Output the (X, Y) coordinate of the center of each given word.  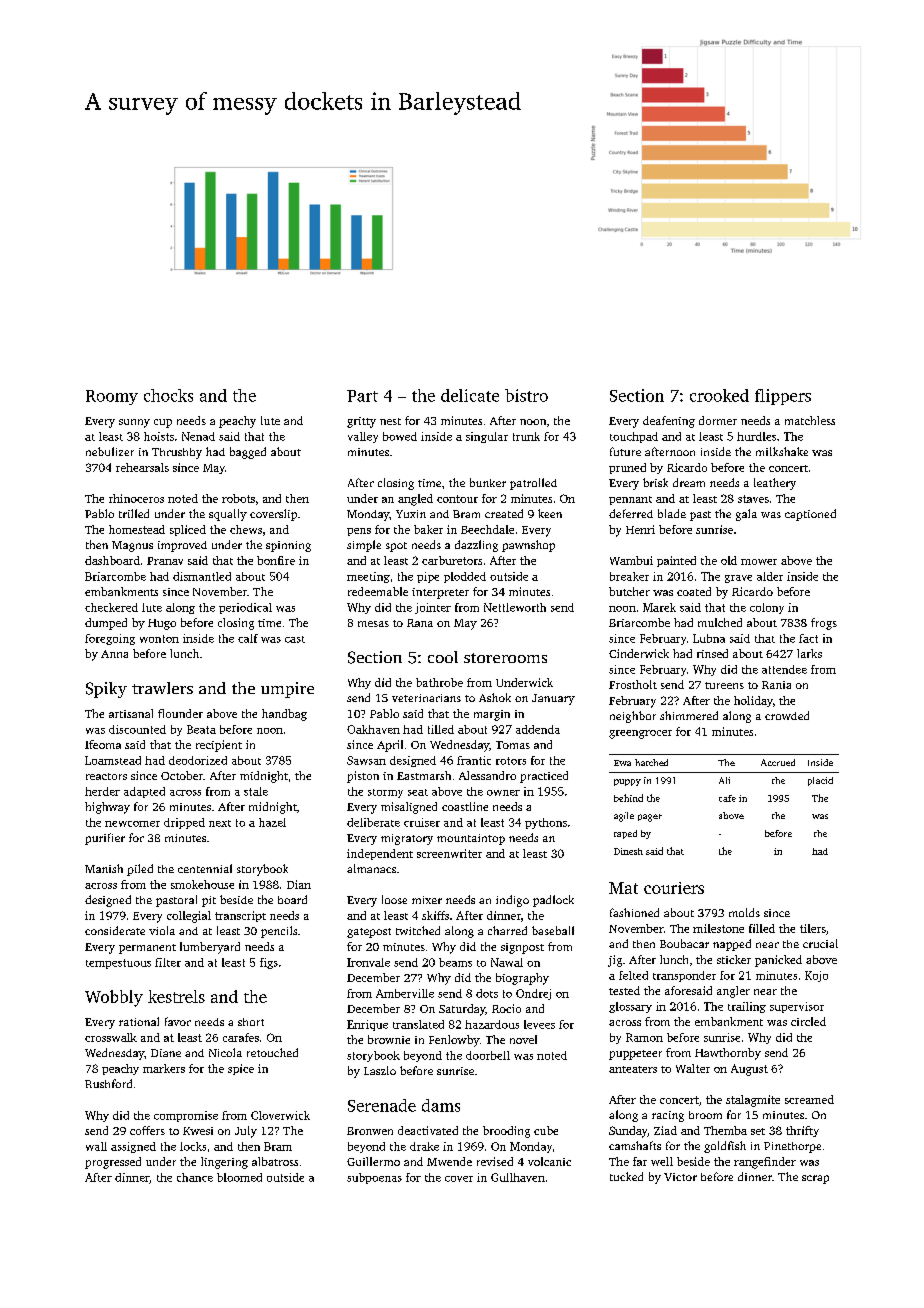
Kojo (816, 976)
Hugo (162, 624)
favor (178, 1021)
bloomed (239, 1177)
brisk (655, 482)
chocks (168, 395)
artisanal (131, 713)
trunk (526, 436)
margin (492, 715)
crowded (787, 715)
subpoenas (374, 1178)
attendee (784, 669)
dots (487, 993)
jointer (433, 608)
